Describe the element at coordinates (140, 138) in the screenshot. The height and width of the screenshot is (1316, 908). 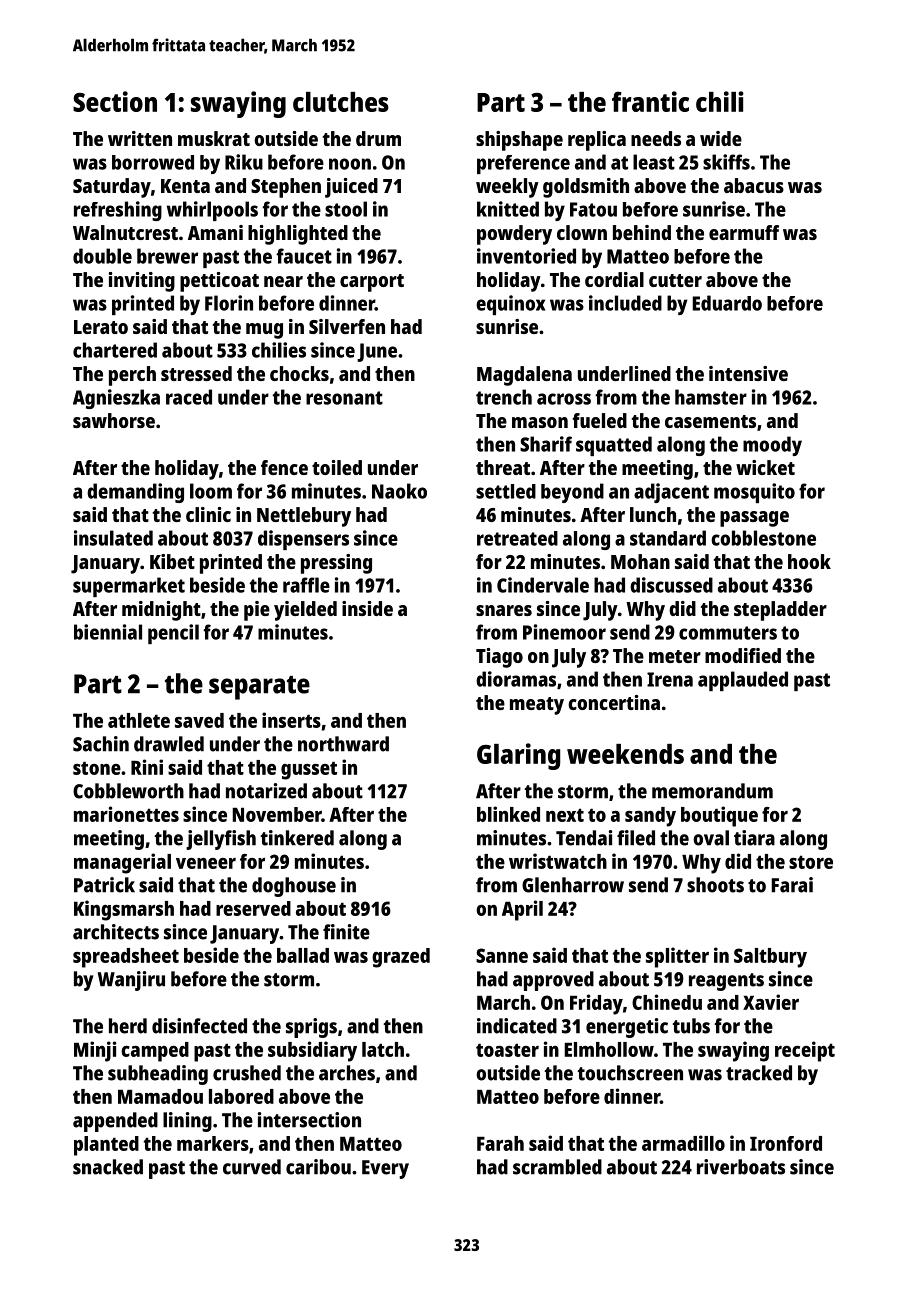
I see `written` at that location.
